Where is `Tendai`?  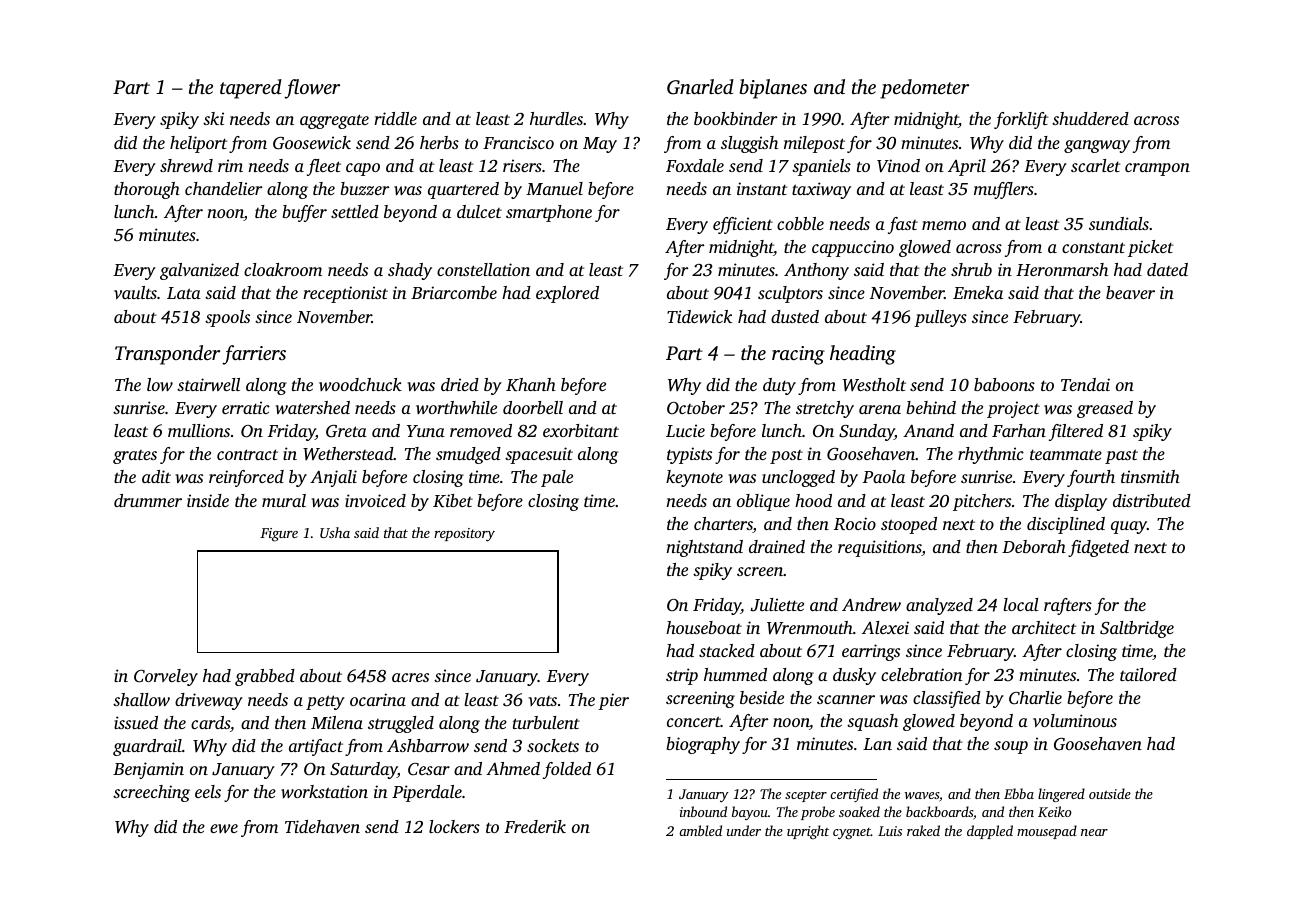
Tendai is located at coordinates (1085, 384).
